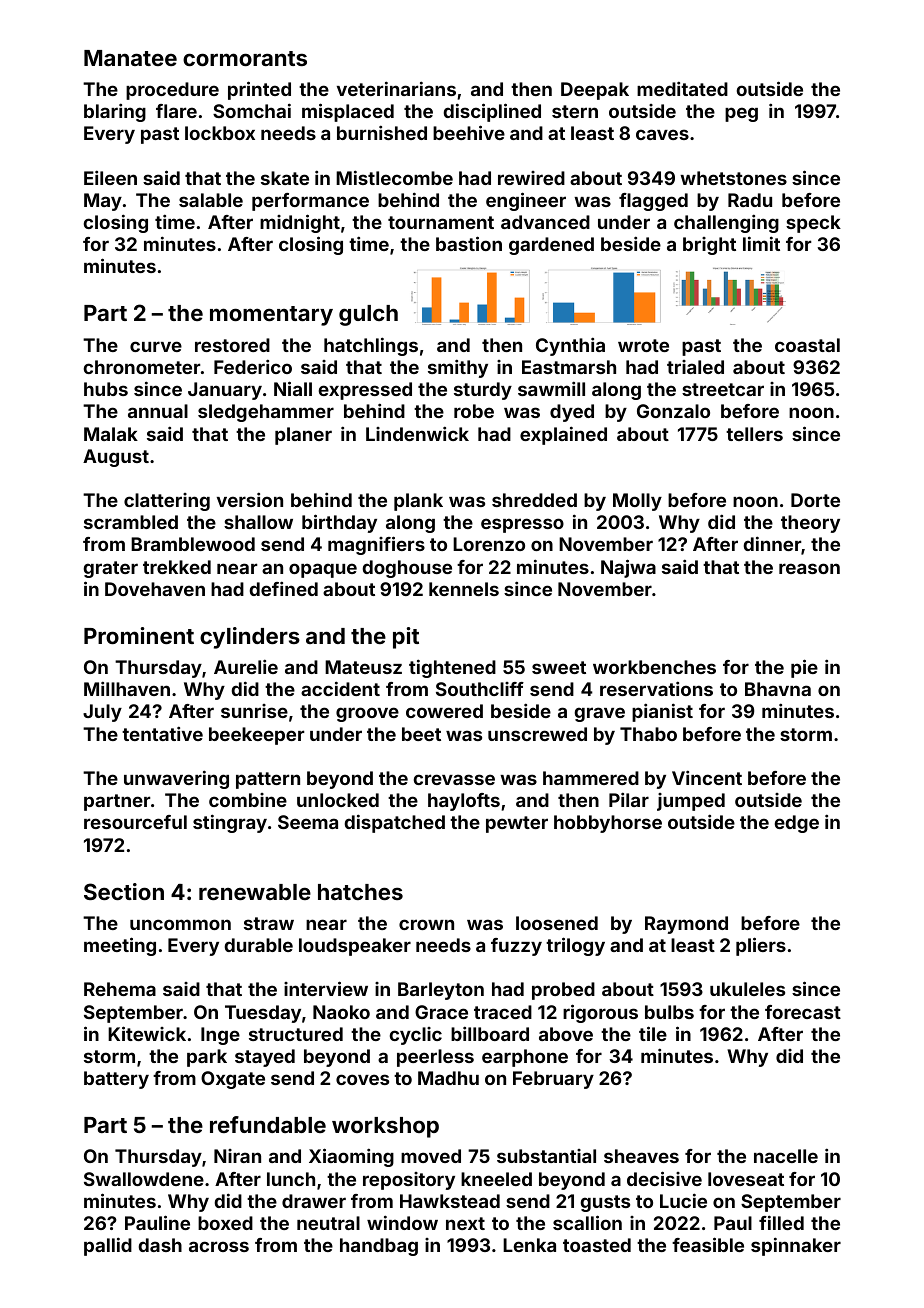 Image resolution: width=924 pixels, height=1308 pixels. What do you see at coordinates (253, 366) in the image?
I see `Federico` at bounding box center [253, 366].
